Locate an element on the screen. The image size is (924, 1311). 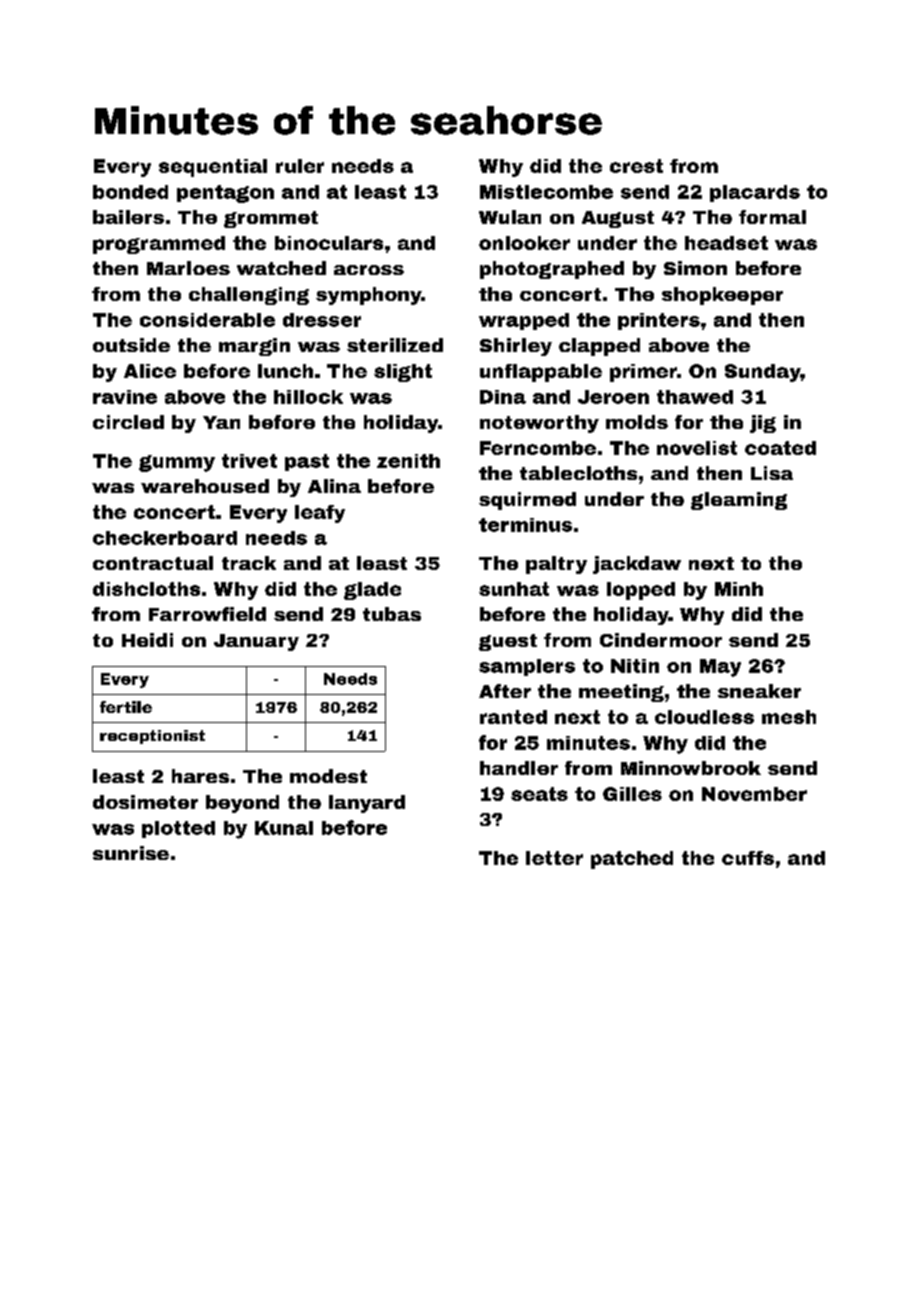
gummy is located at coordinates (177, 463).
